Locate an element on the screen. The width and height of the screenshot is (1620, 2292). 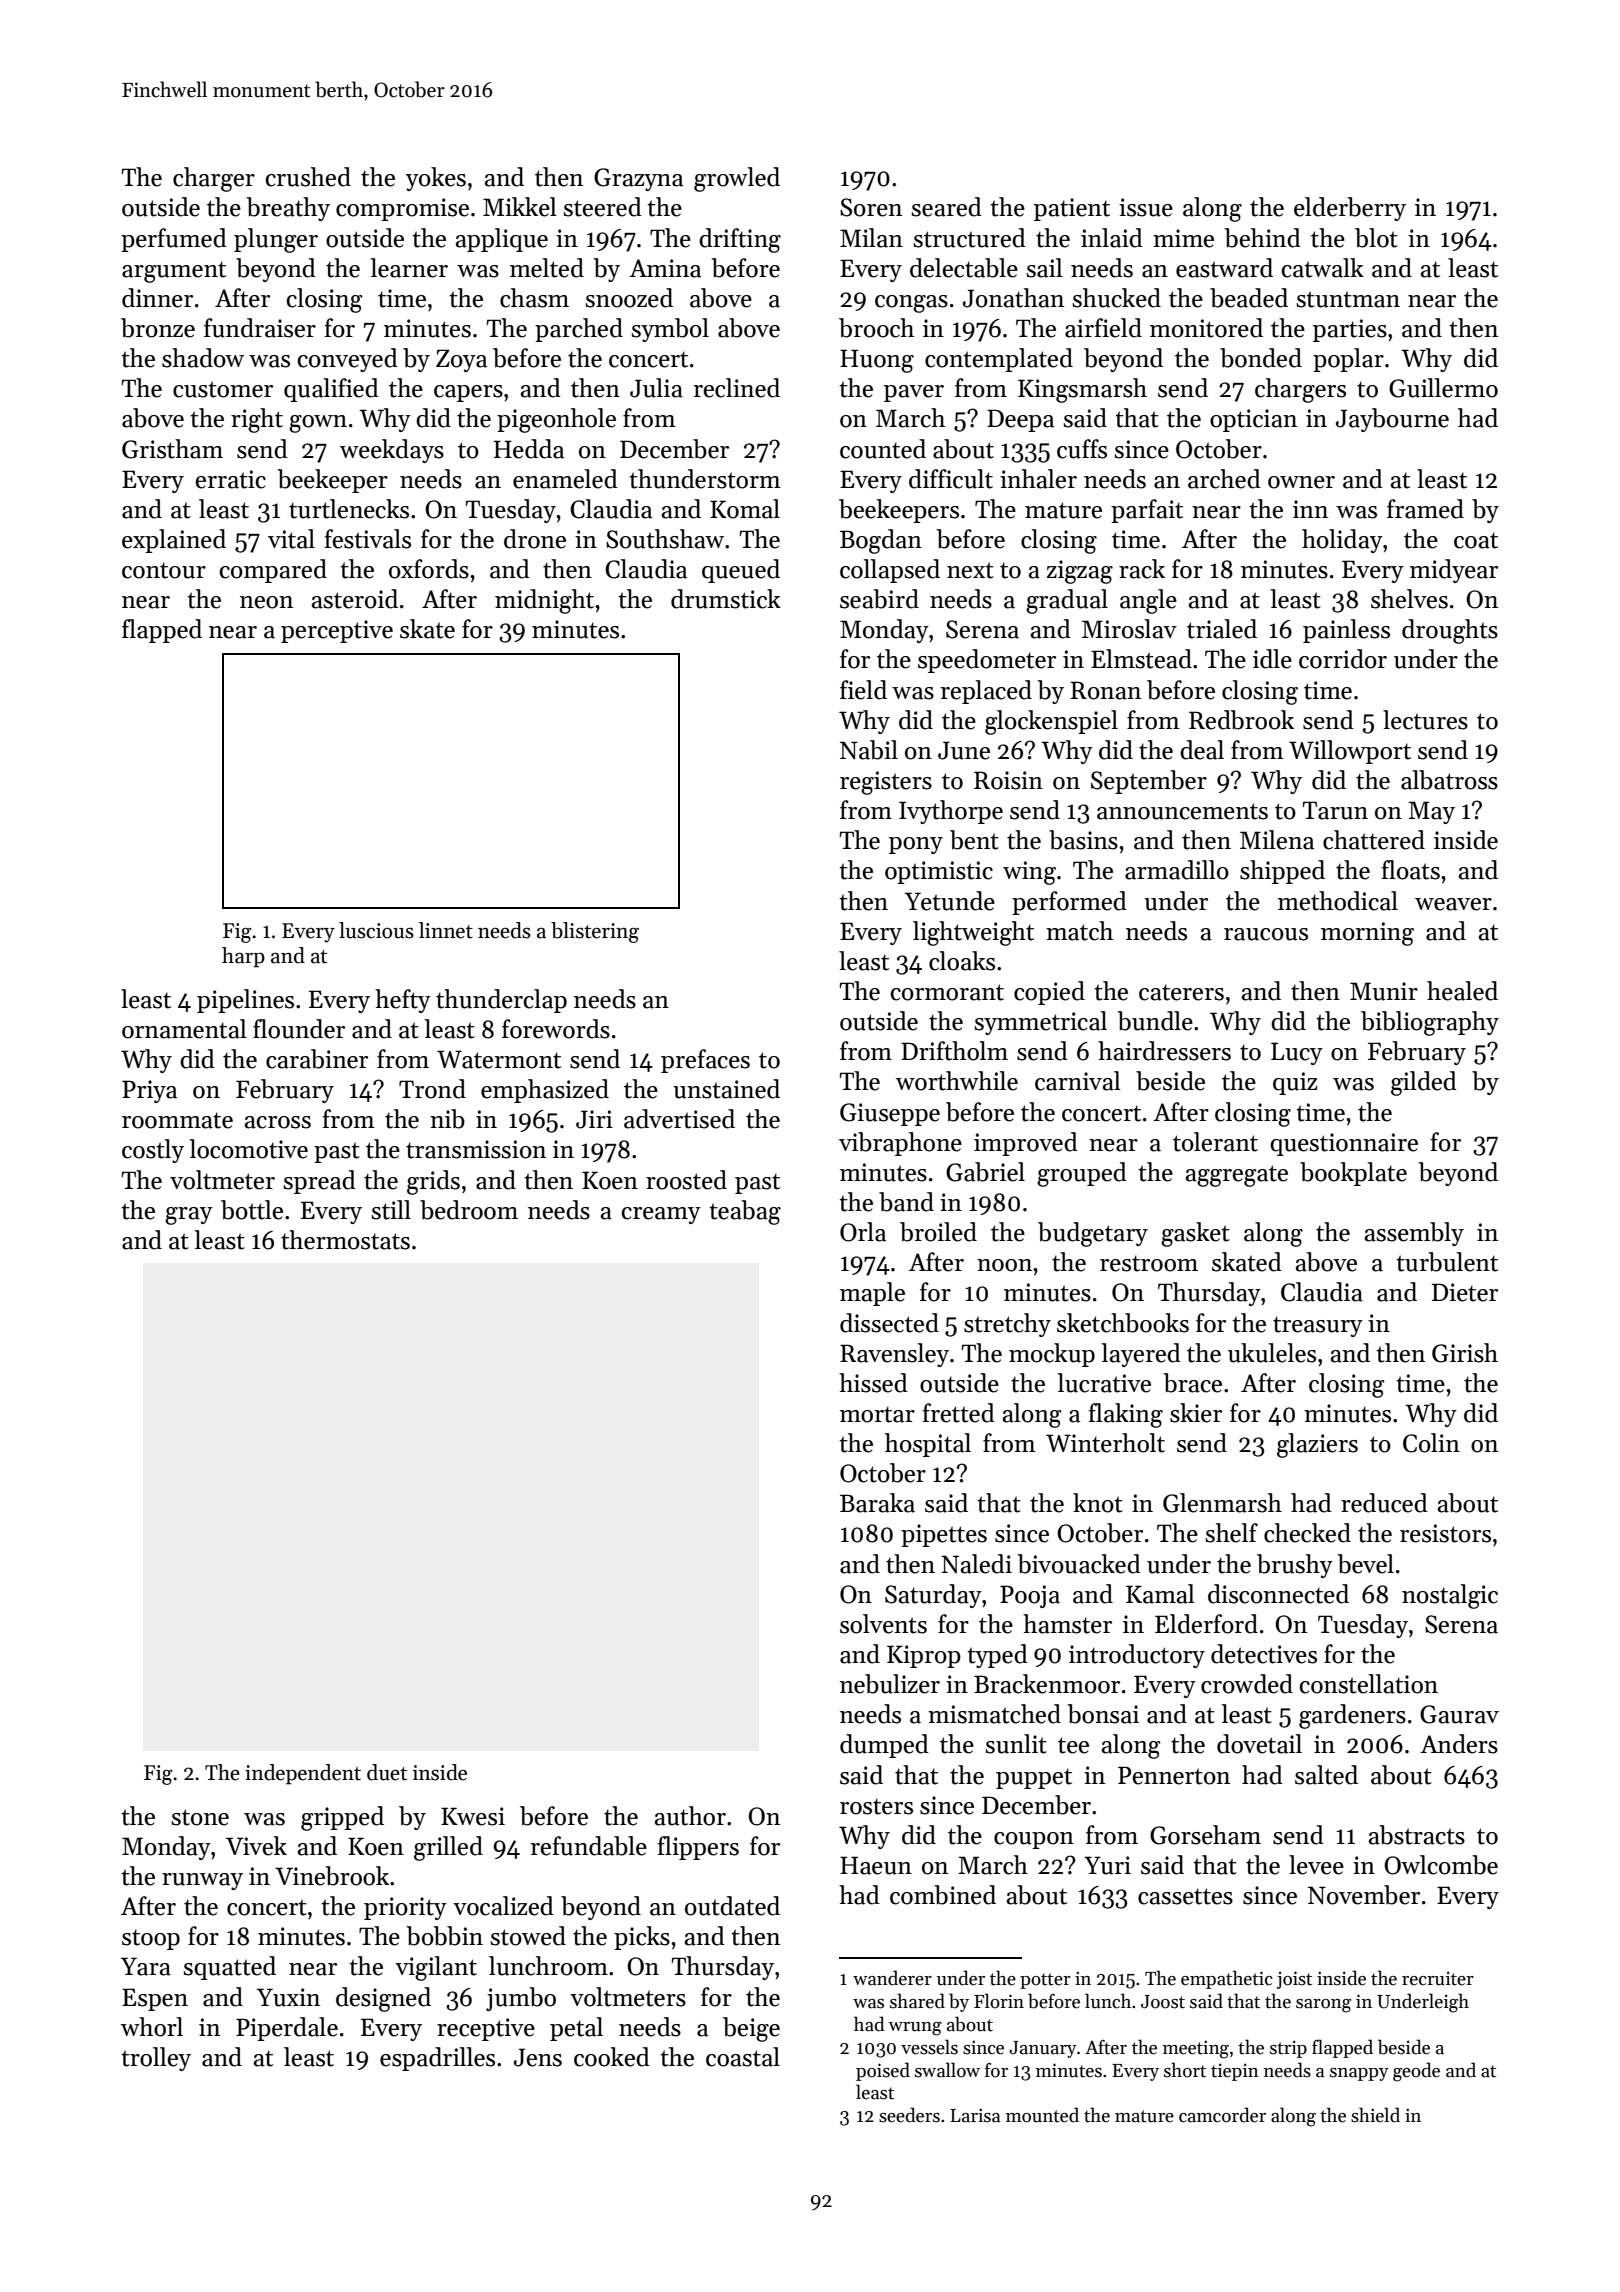
cooked is located at coordinates (612, 2057).
